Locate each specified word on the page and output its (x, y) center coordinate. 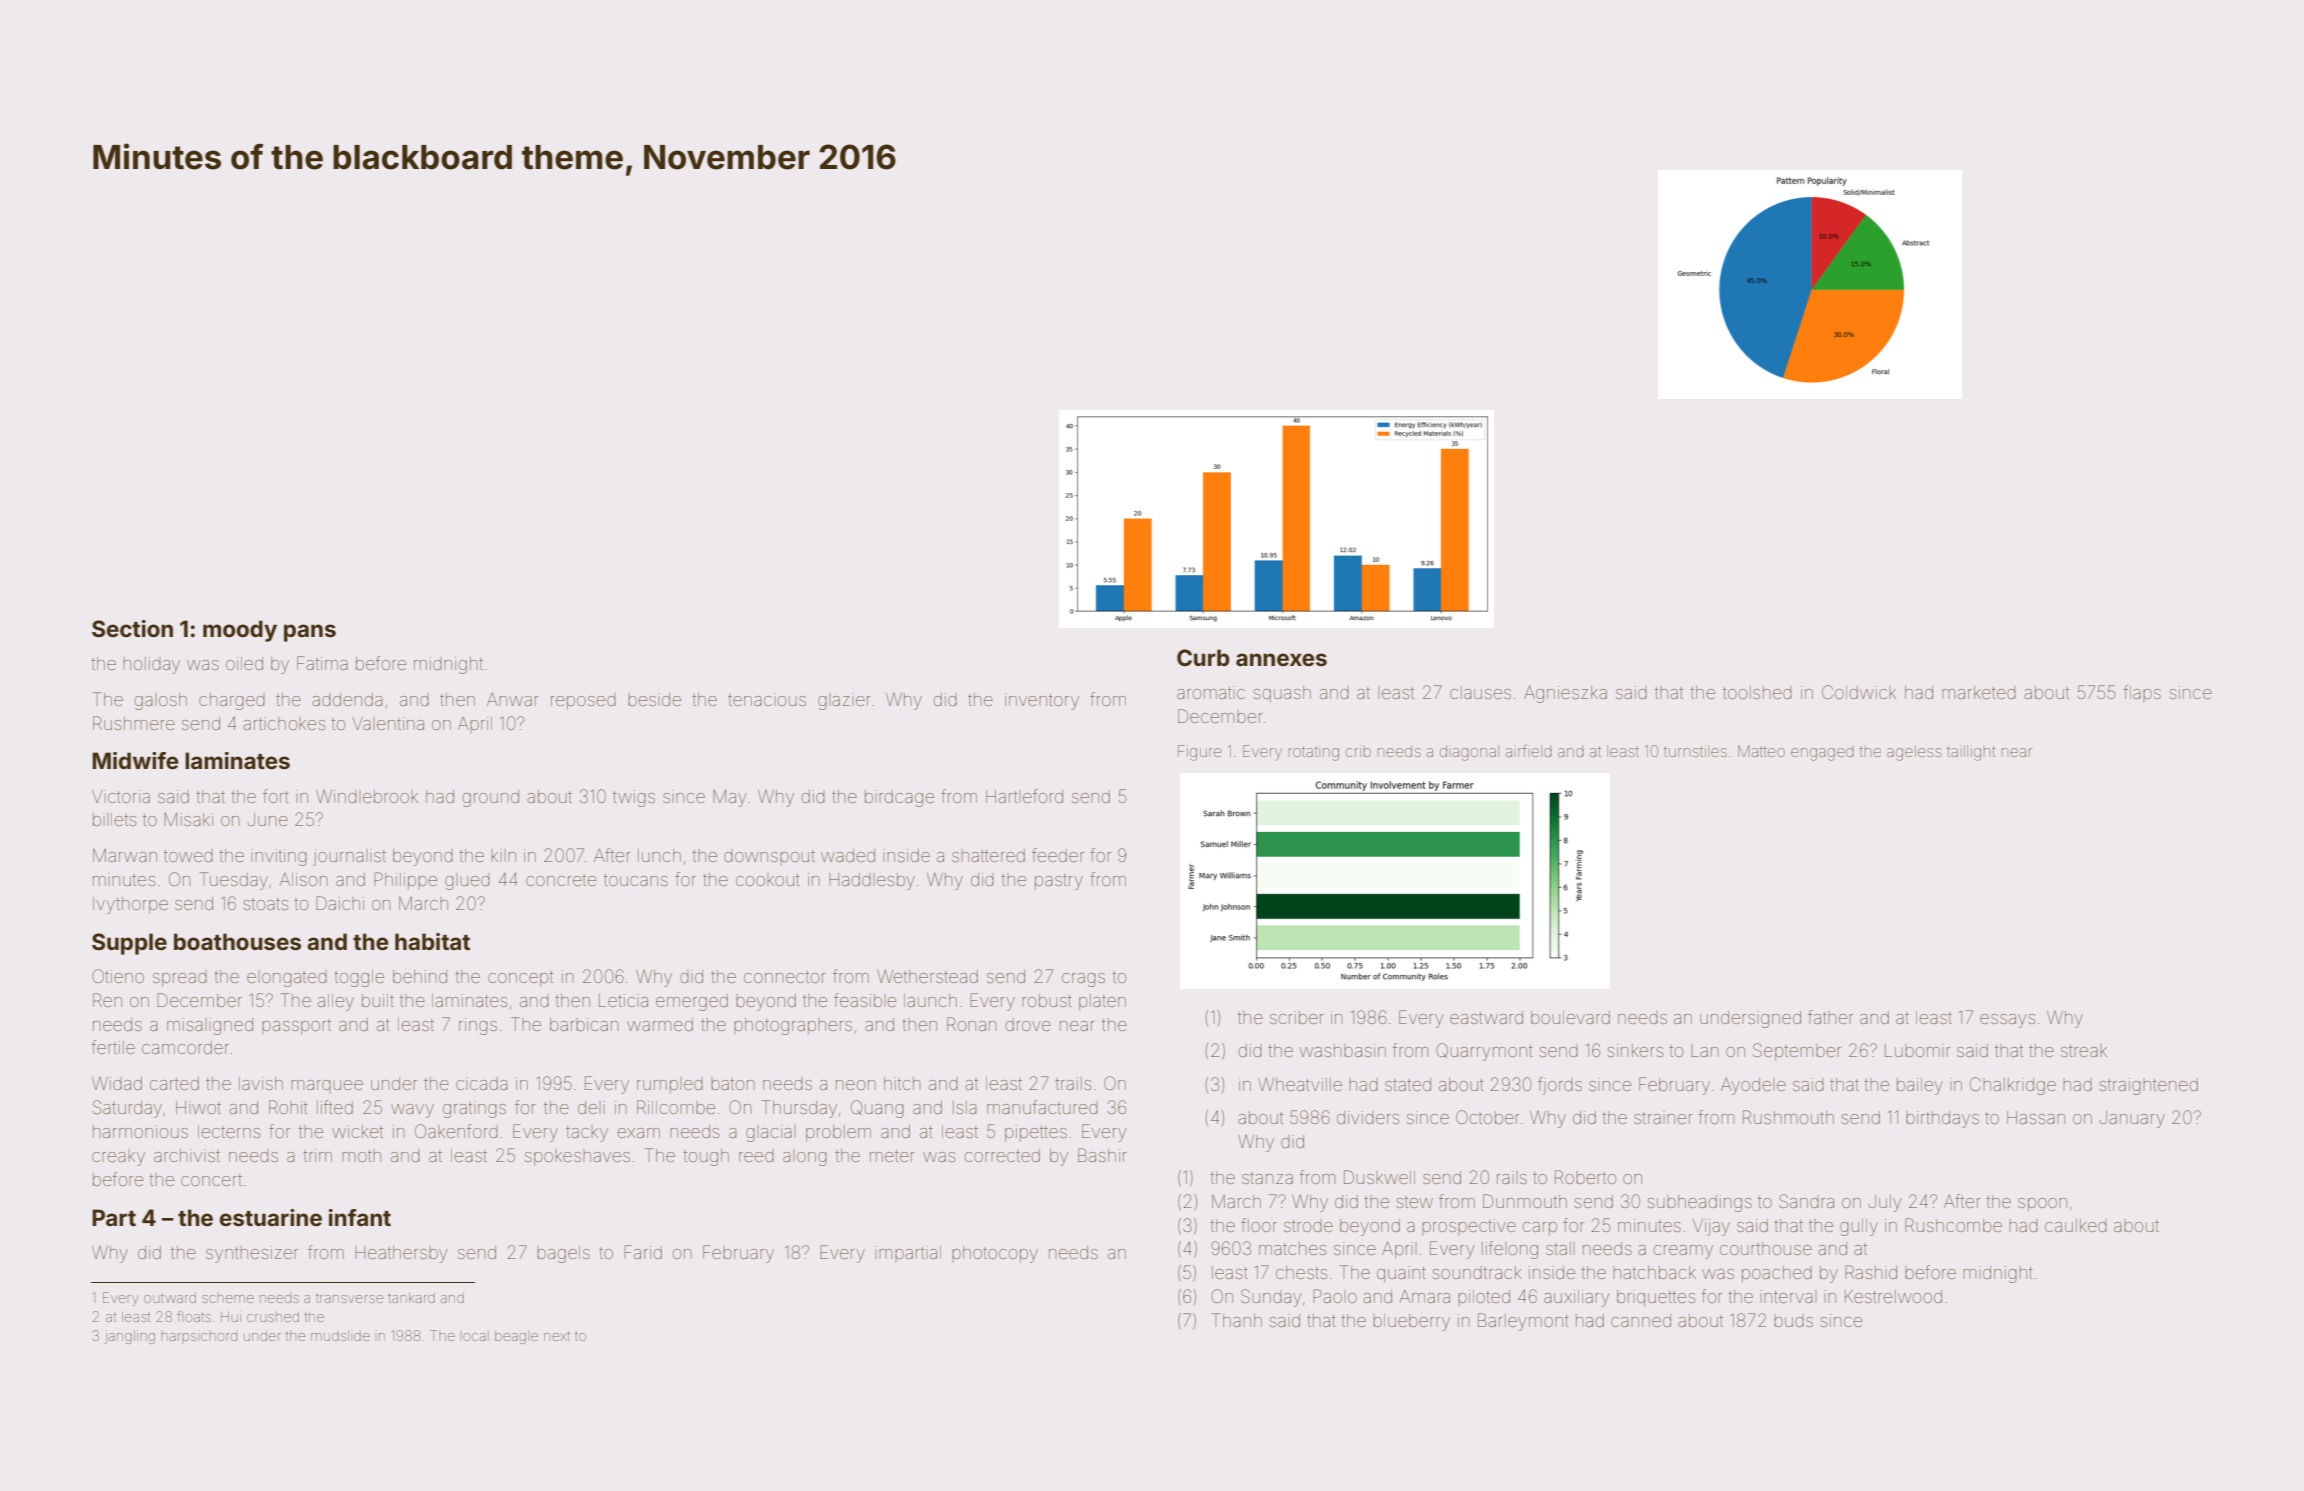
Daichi (340, 903)
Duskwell (1379, 1177)
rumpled (670, 1087)
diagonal (1469, 753)
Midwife (135, 760)
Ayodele (1753, 1086)
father (1830, 1017)
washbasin (1343, 1050)
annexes (1281, 659)
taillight (1971, 753)
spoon (2042, 1205)
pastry (1059, 882)
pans (310, 633)
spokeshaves (577, 1159)
